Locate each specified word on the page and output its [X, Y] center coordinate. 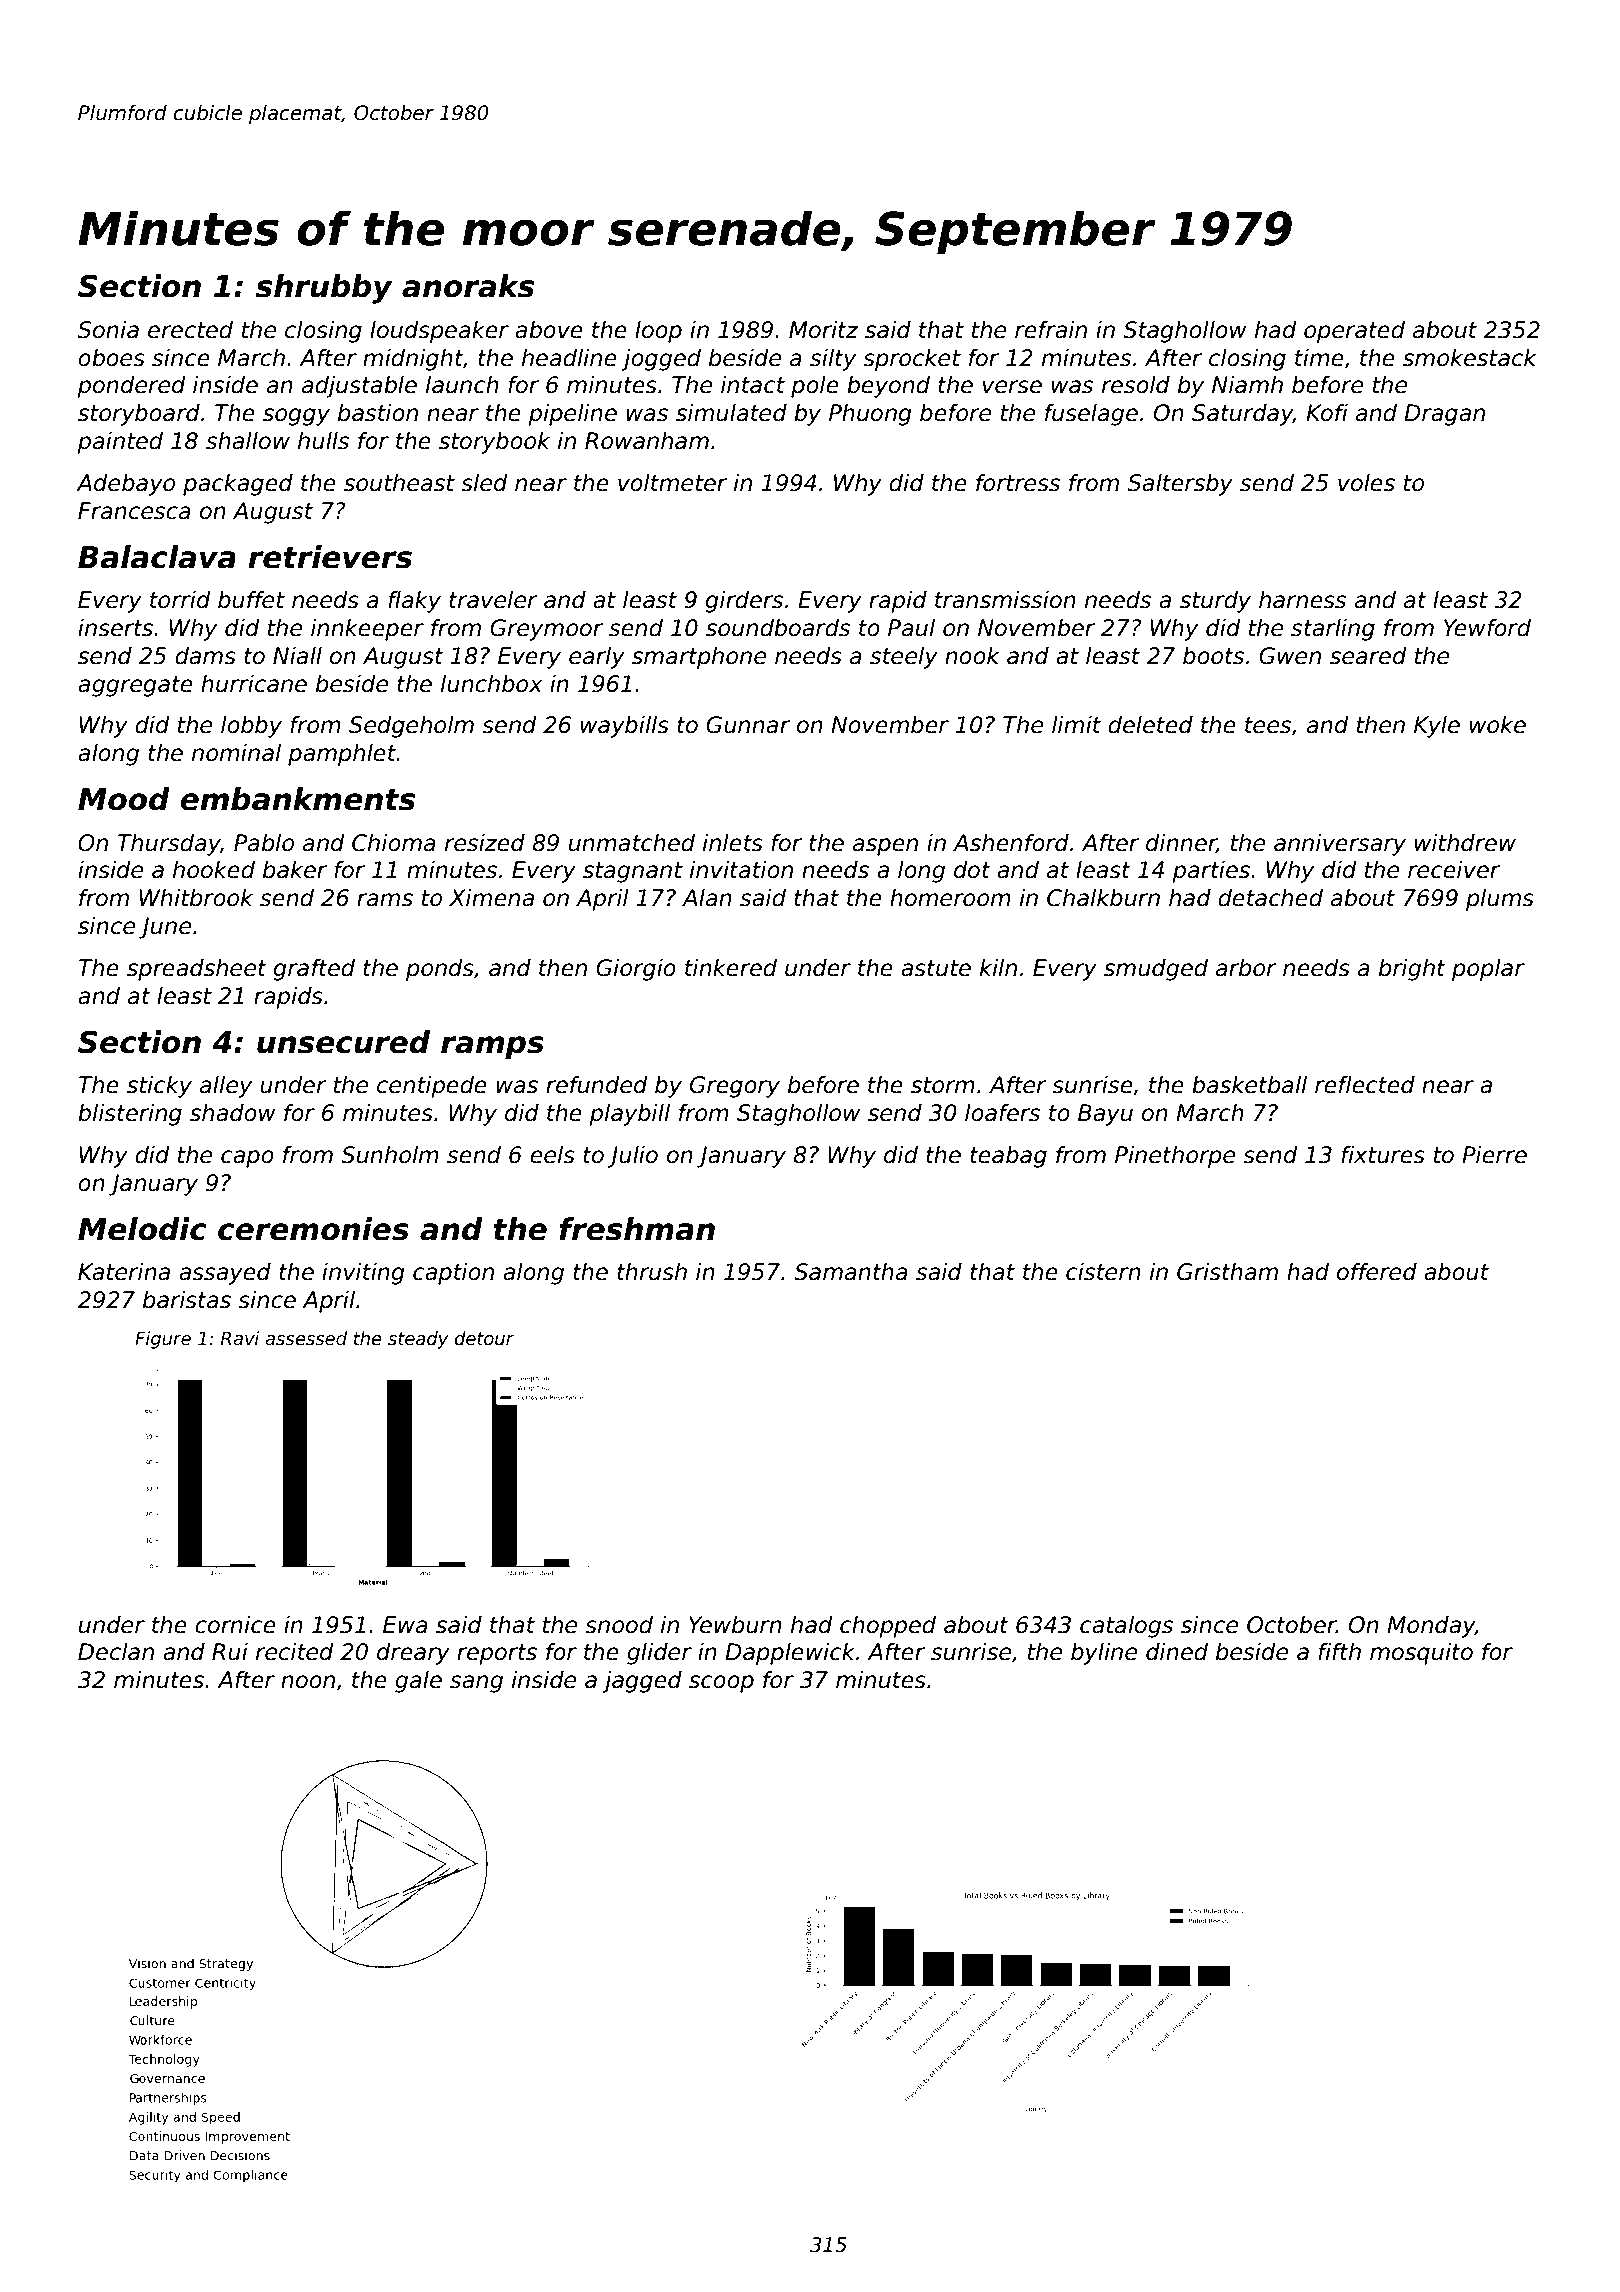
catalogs [1126, 1627]
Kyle [1437, 727]
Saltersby [1180, 485]
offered [1377, 1272]
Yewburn [735, 1625]
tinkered [731, 968]
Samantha [851, 1272]
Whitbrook [196, 898]
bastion [378, 413]
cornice [235, 1625]
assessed [306, 1338]
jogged [661, 360]
